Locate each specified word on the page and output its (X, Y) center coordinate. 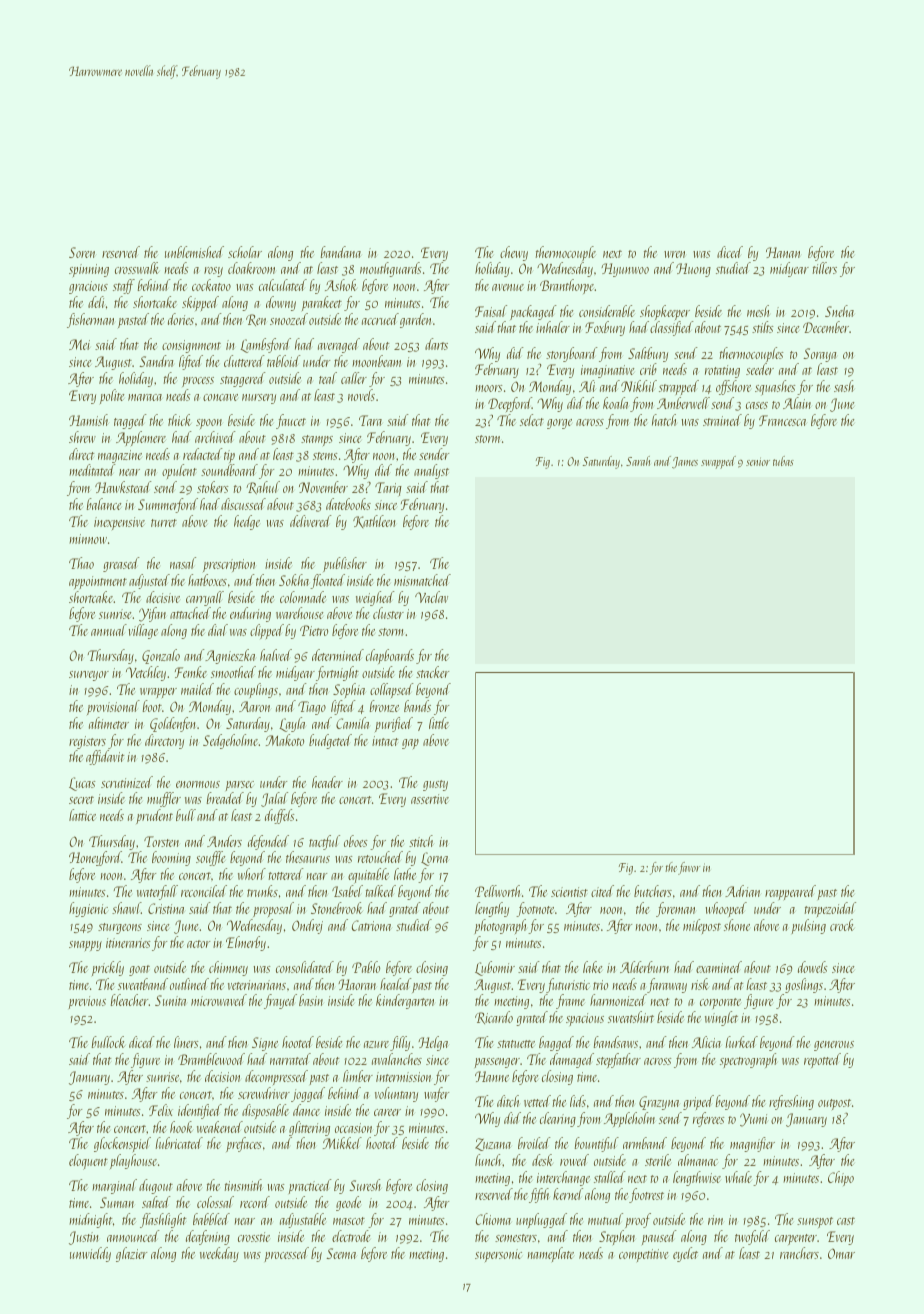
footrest (646, 1195)
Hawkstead (123, 487)
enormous (198, 784)
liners (186, 1042)
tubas (783, 461)
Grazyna (659, 1103)
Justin (84, 1238)
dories (181, 319)
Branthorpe (567, 286)
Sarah (638, 461)
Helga (433, 1043)
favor (689, 868)
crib (648, 369)
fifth (539, 1195)
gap (410, 744)
